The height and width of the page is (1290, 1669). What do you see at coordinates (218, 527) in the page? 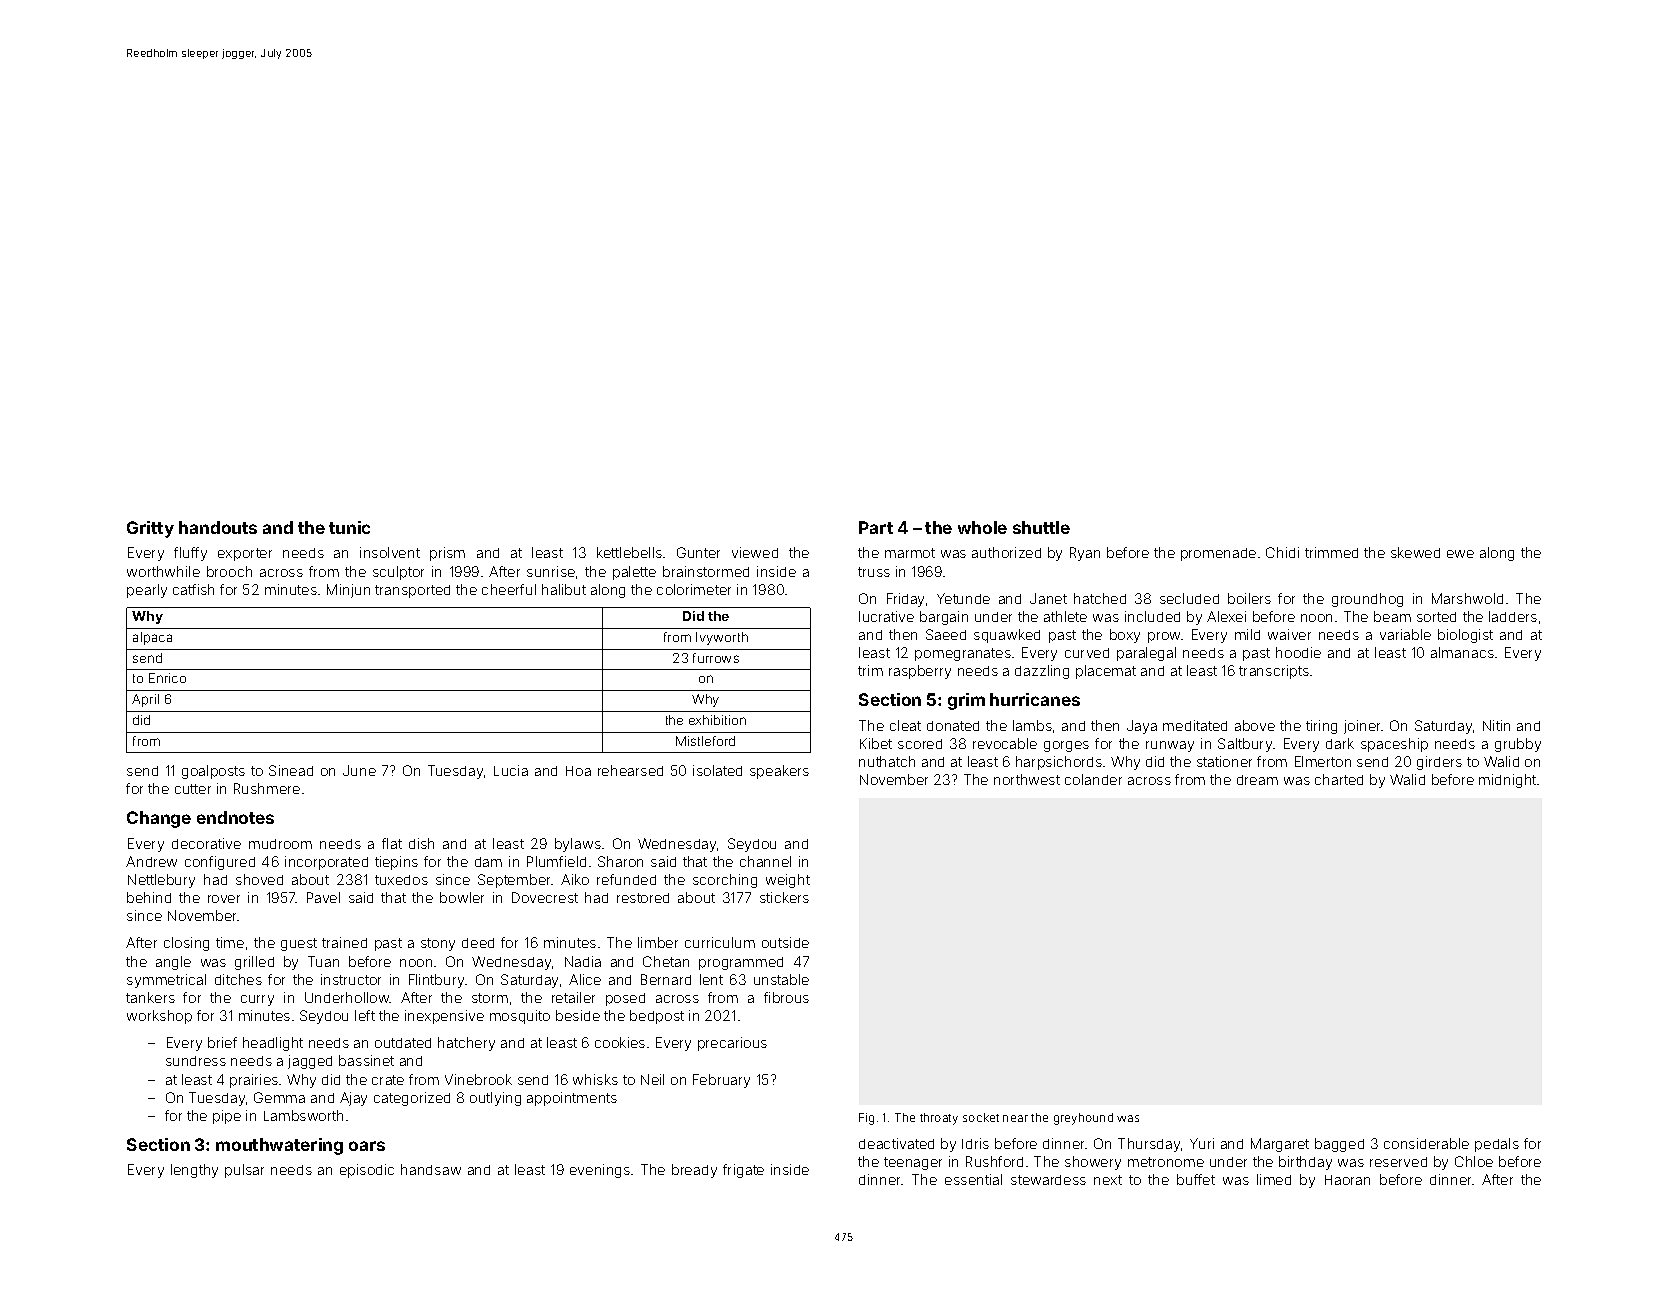
I see `handouts` at bounding box center [218, 527].
